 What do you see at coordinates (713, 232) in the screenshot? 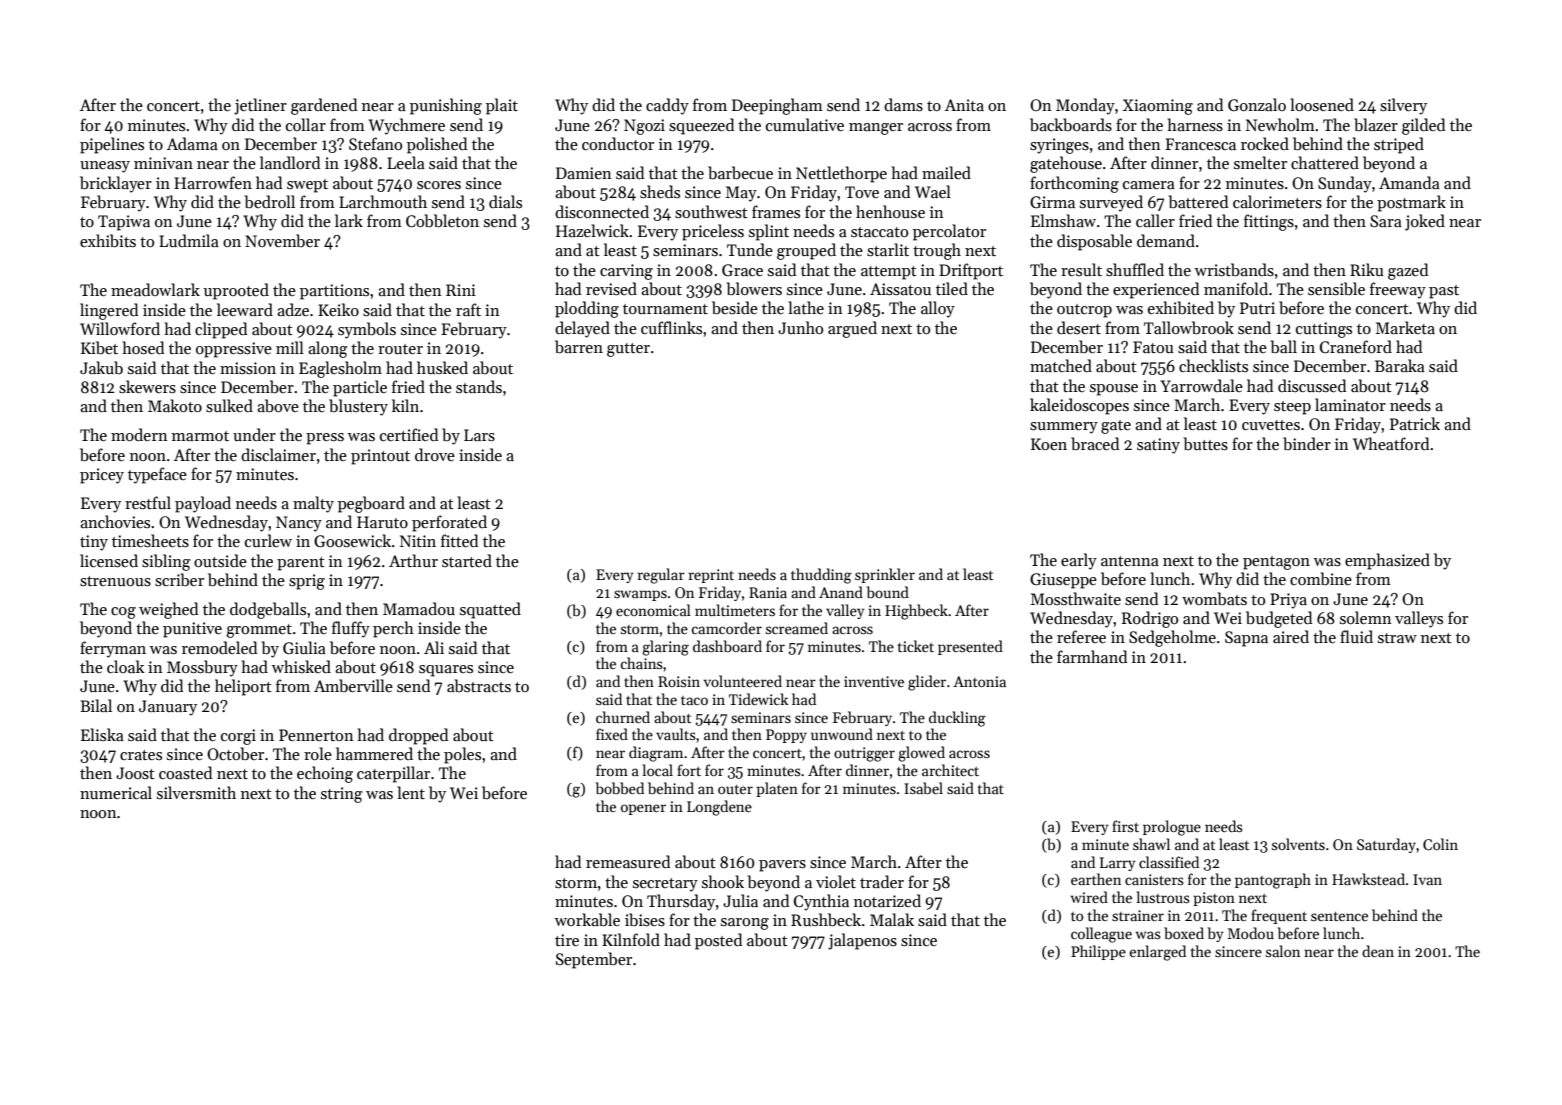
I see `priceless` at bounding box center [713, 232].
